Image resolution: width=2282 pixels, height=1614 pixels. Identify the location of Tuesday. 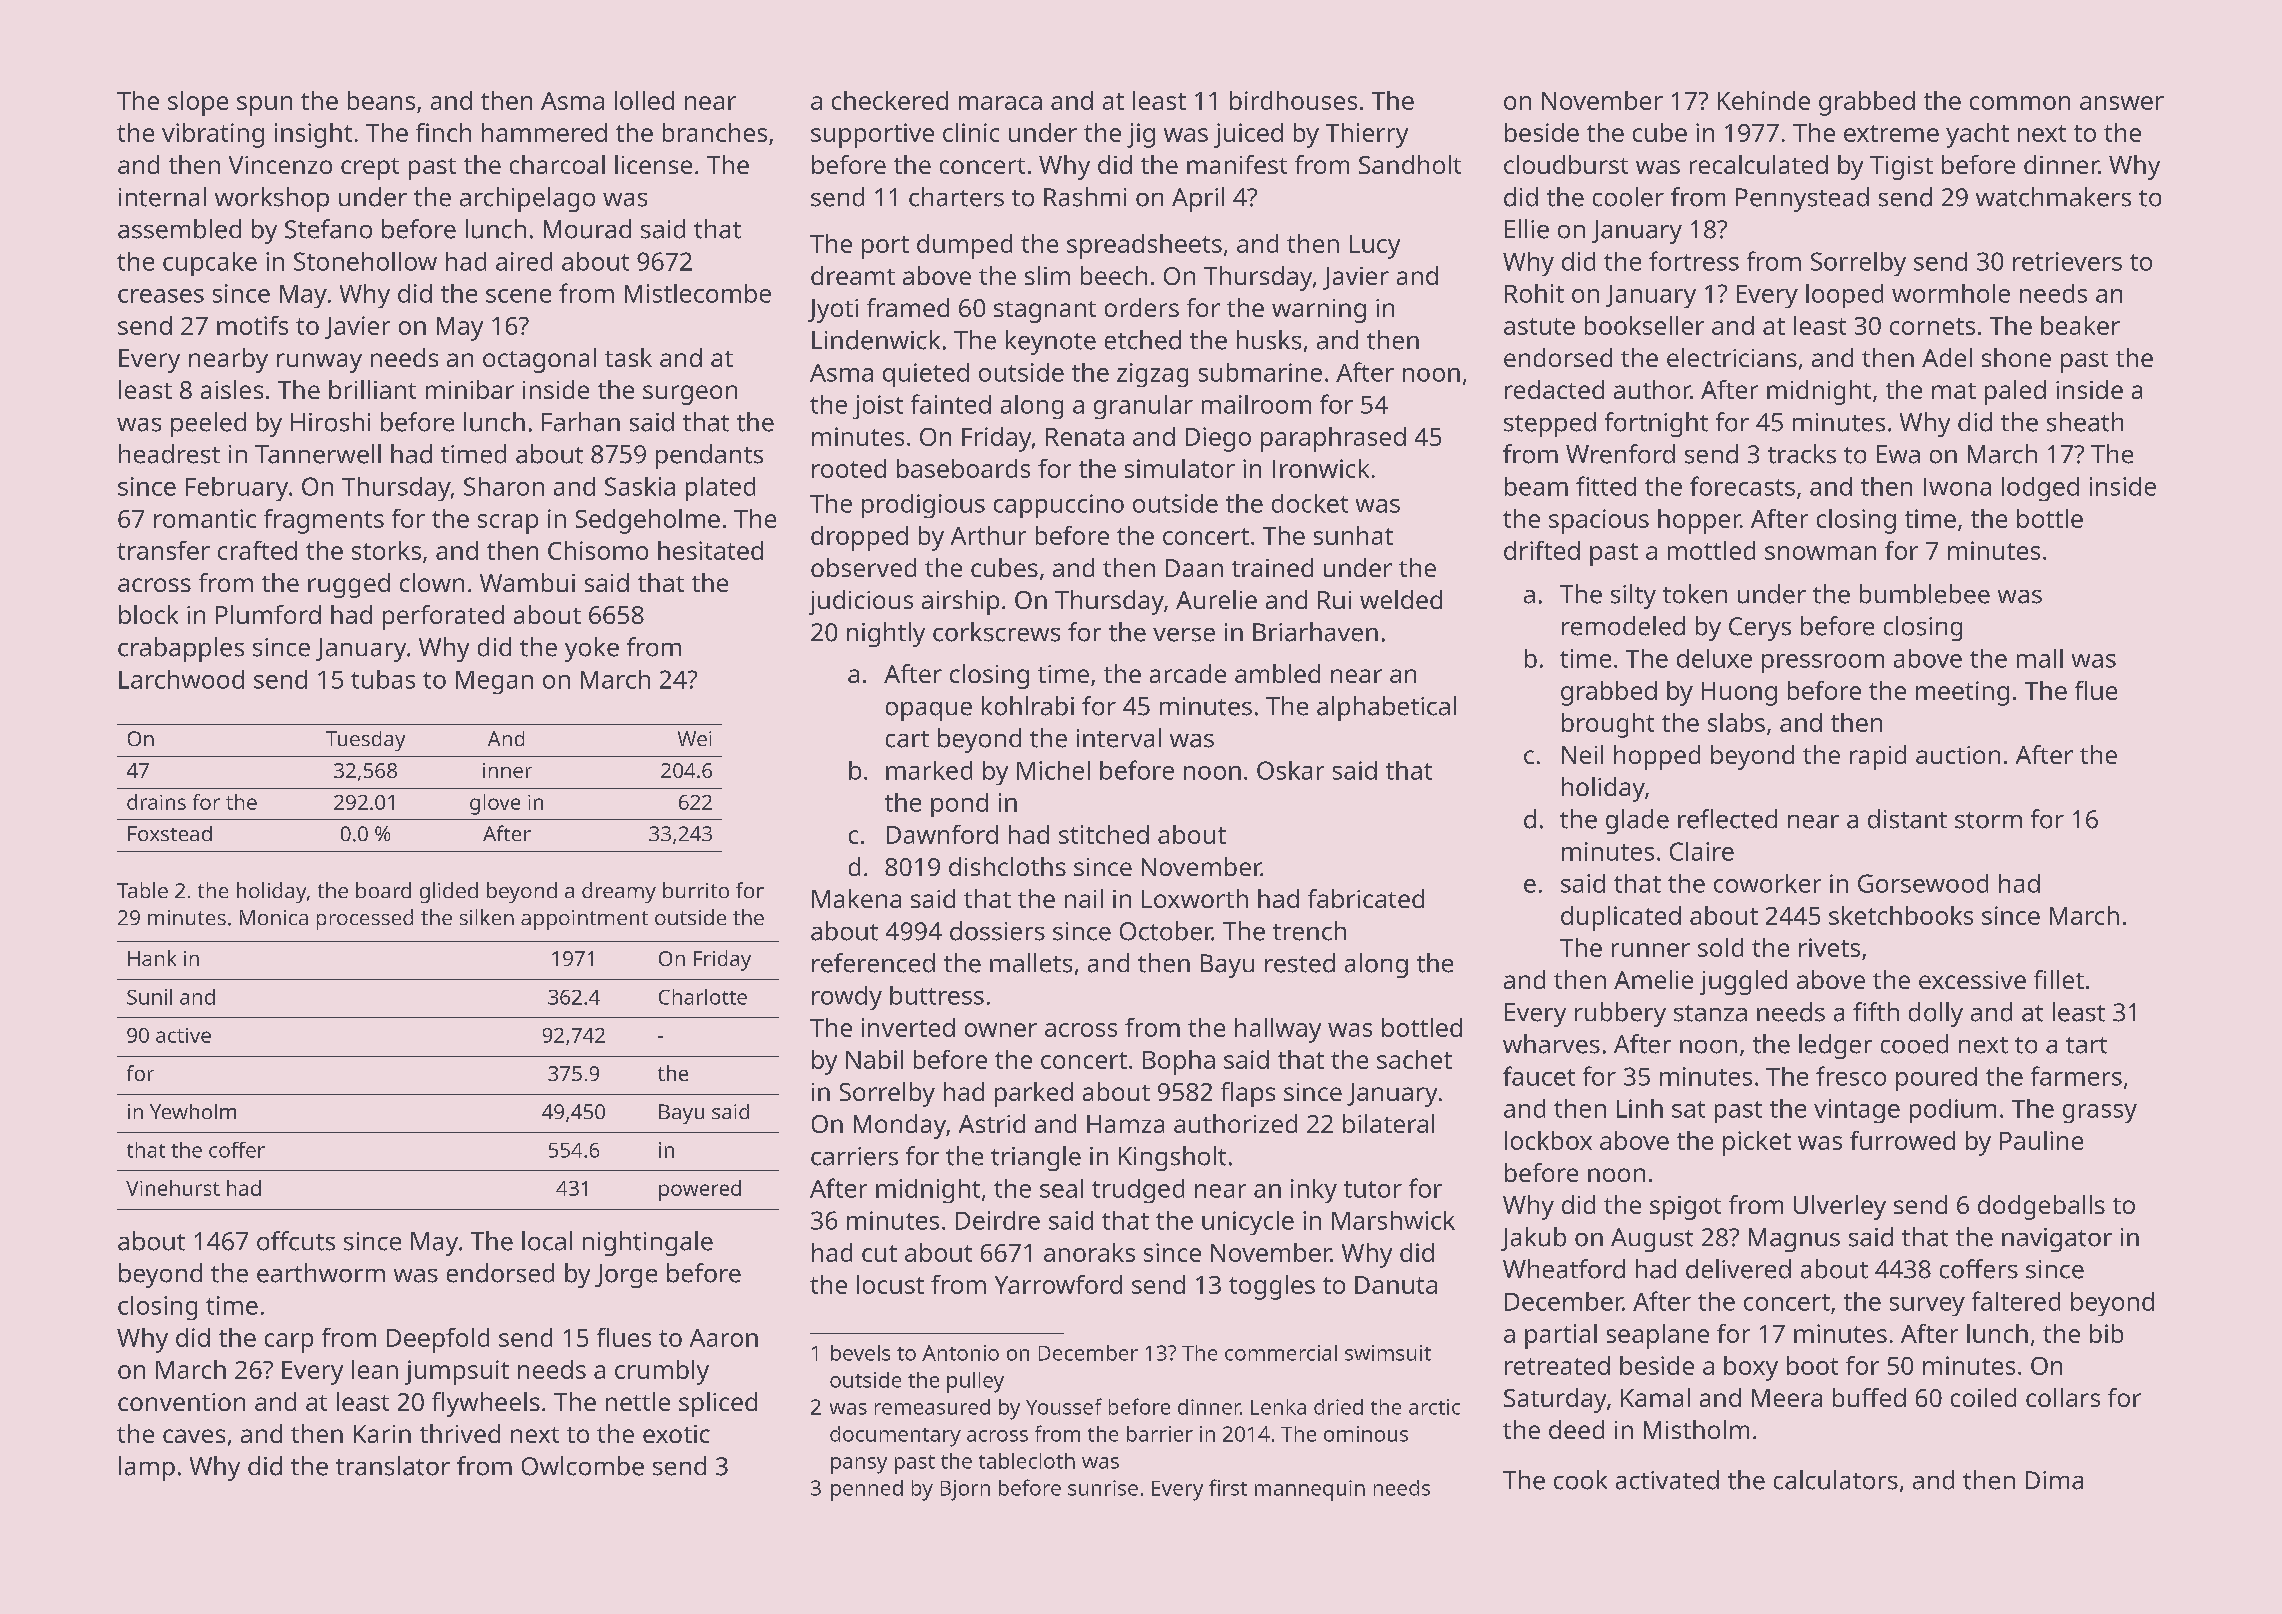
(365, 741).
